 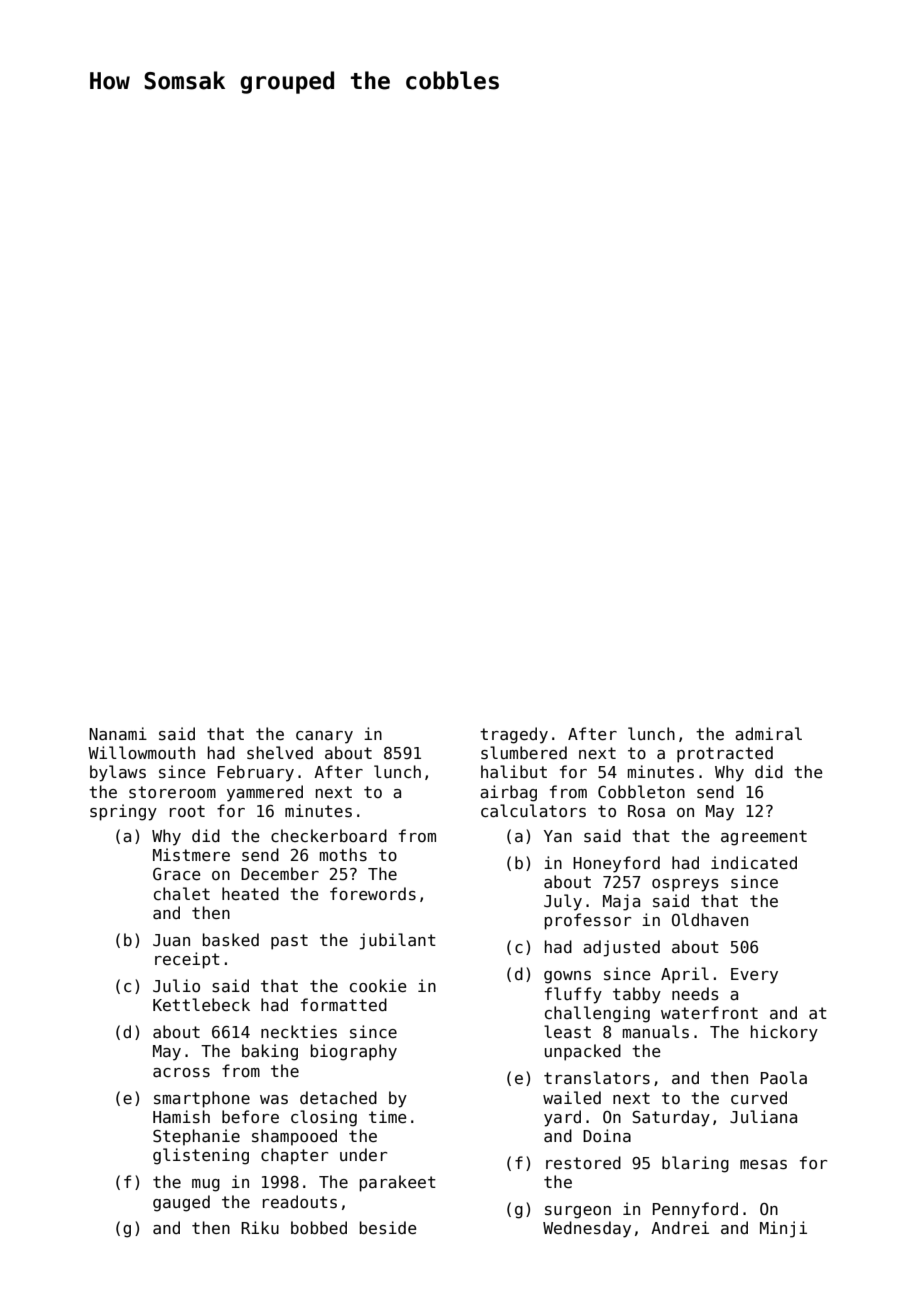 I want to click on shampooed, so click(x=294, y=1137).
